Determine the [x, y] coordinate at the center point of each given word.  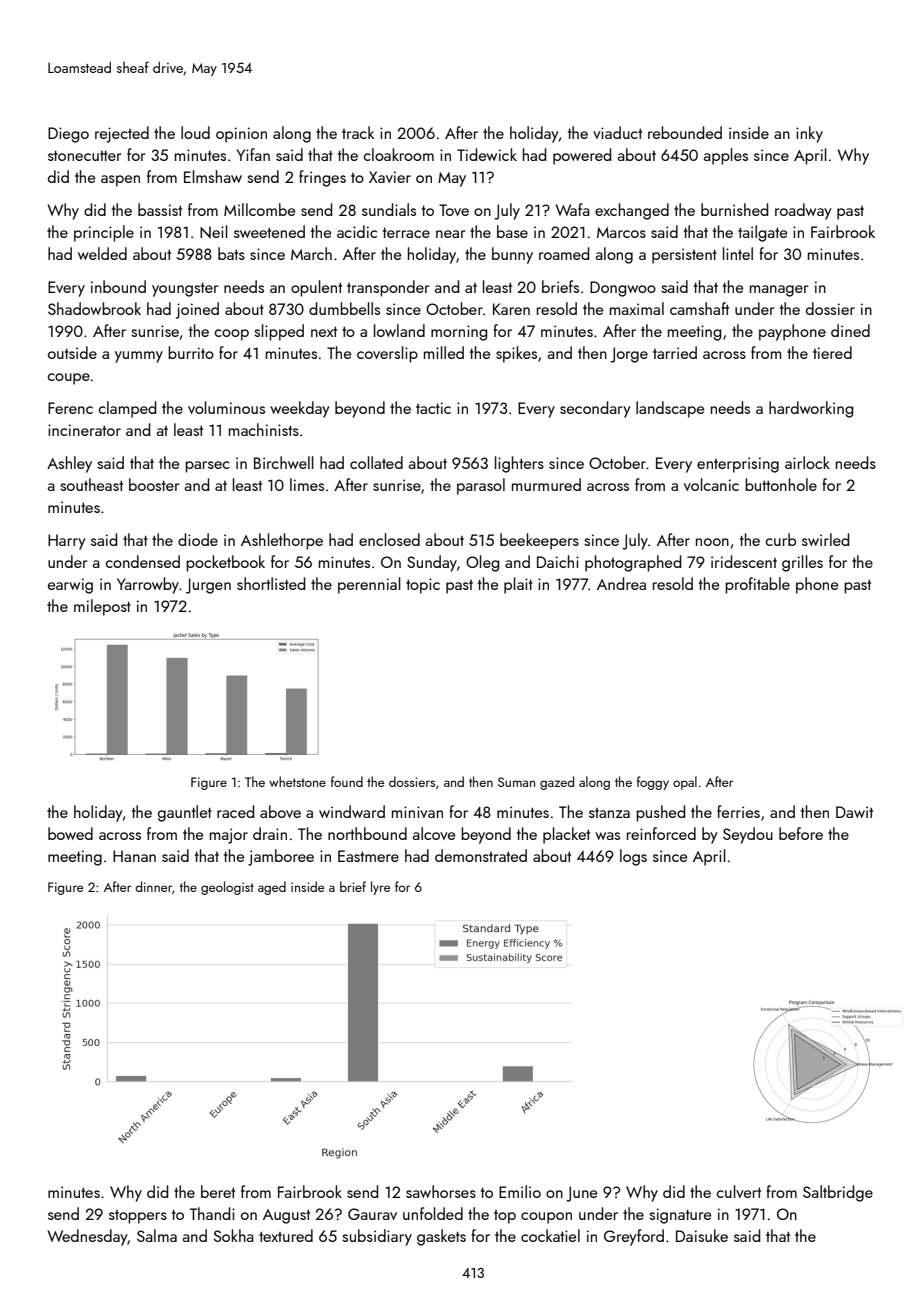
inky [809, 134]
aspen [120, 181]
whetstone [297, 781]
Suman [516, 782]
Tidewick [487, 154]
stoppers [138, 1217]
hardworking [811, 409]
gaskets [441, 1237]
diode [198, 539]
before [801, 833]
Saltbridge [838, 1193]
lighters [519, 464]
